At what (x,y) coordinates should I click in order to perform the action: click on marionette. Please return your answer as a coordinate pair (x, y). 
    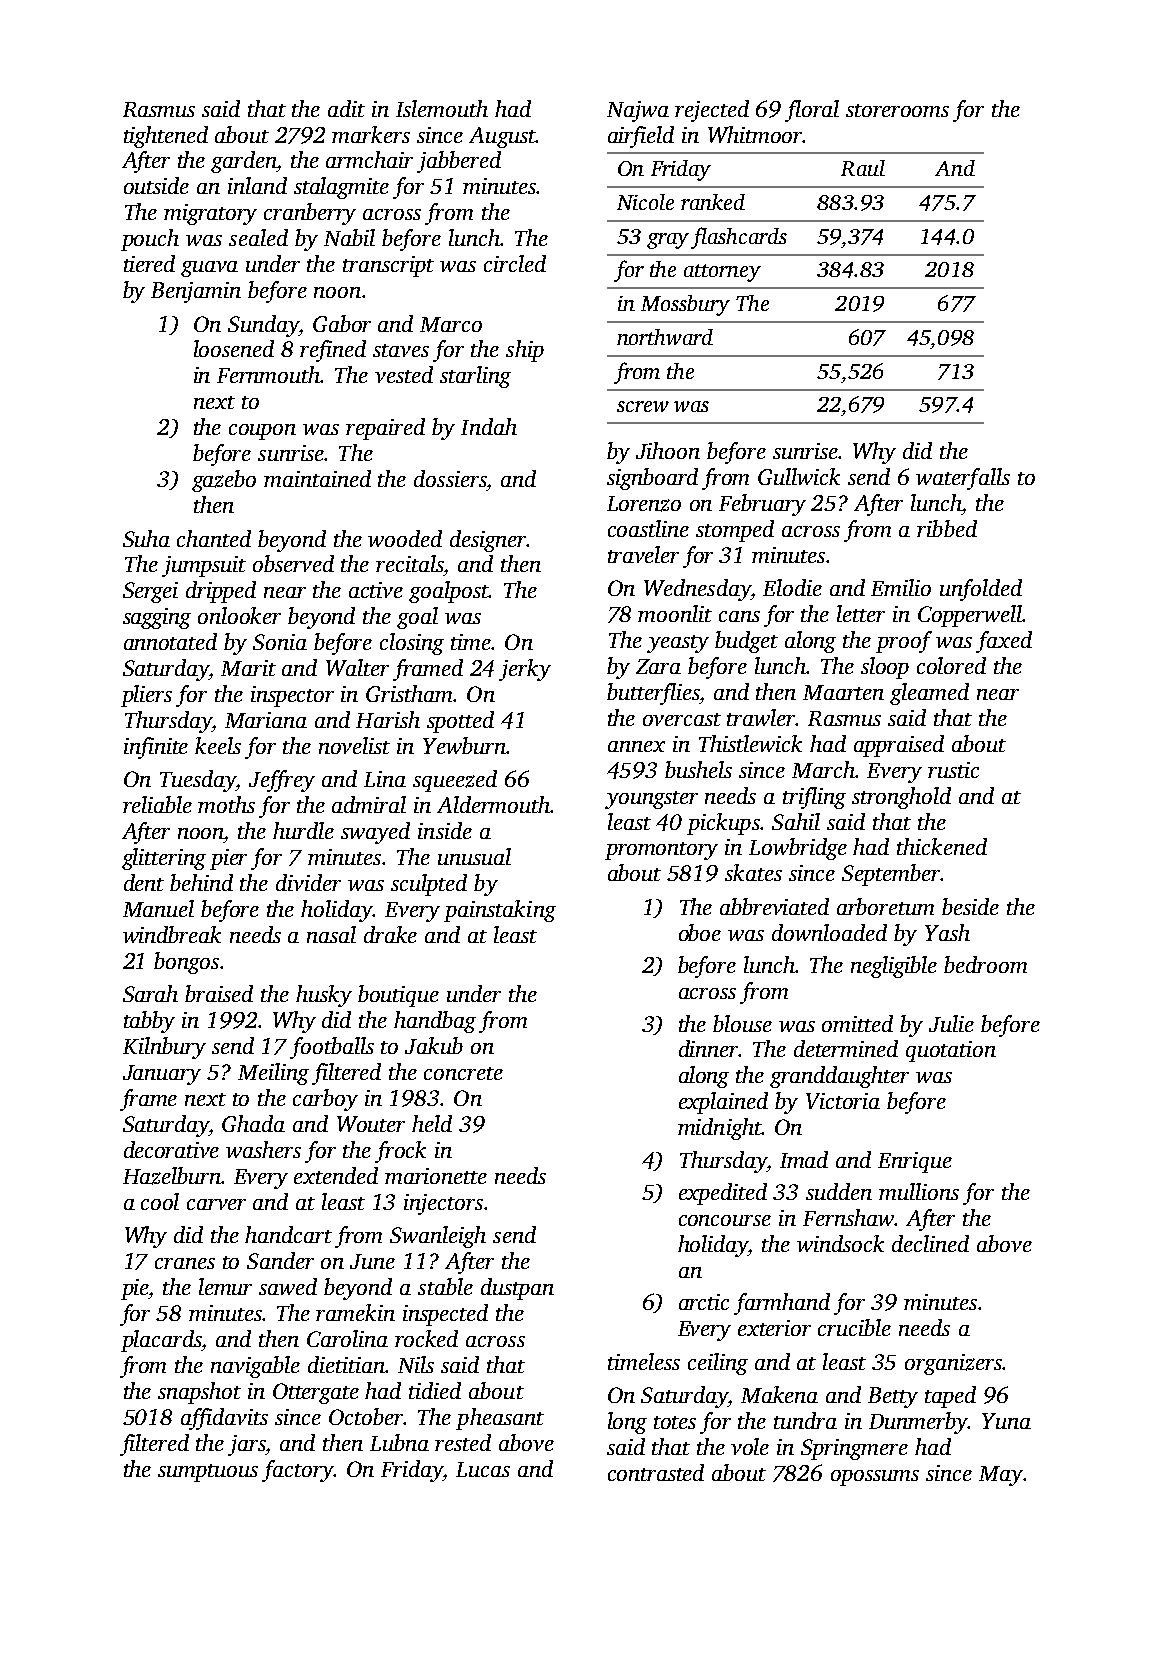
    Looking at the image, I should click on (436, 1176).
